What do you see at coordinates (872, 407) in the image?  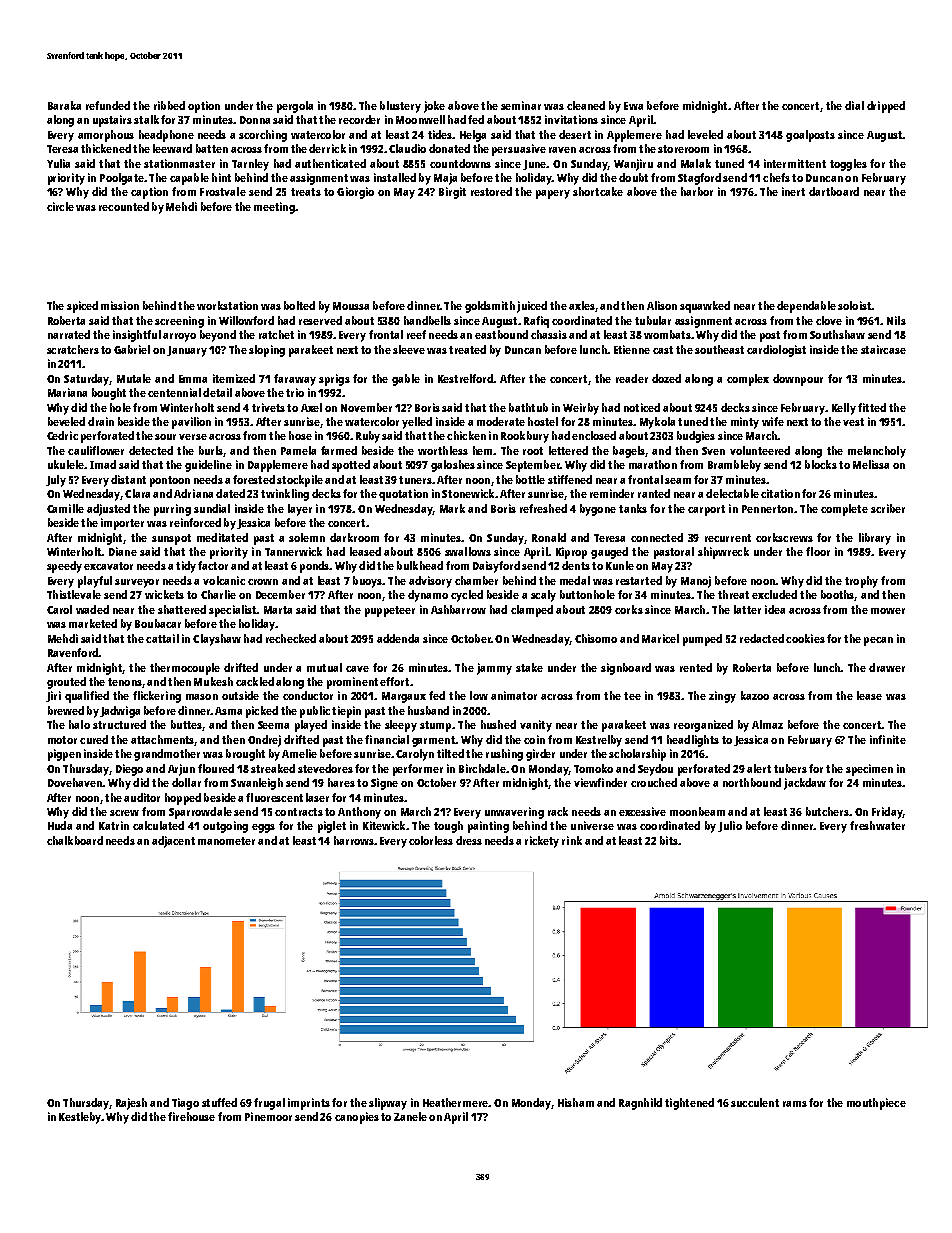 I see `fitted` at bounding box center [872, 407].
